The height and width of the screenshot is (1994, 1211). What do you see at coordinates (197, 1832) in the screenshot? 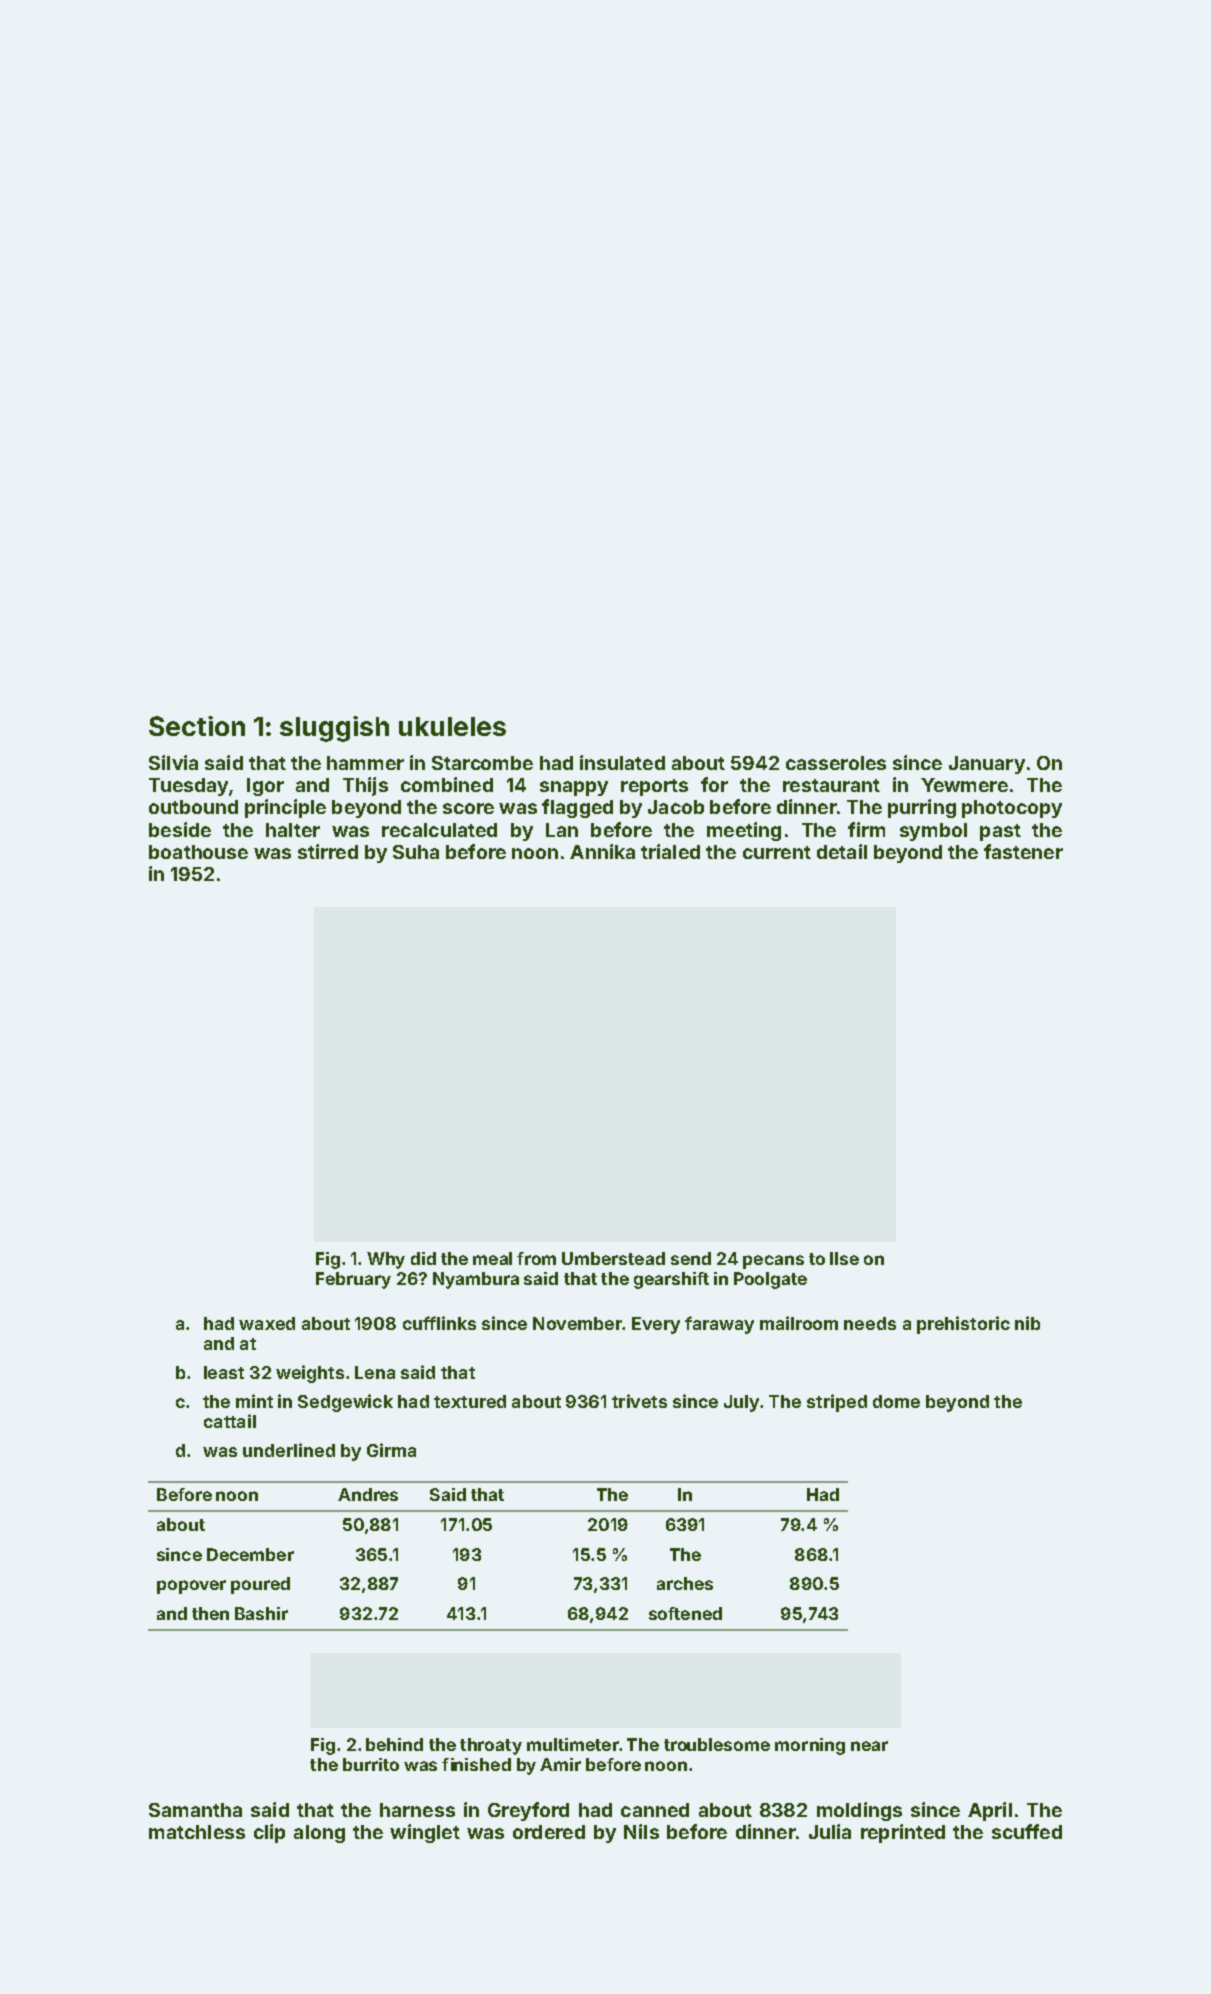
I see `matchless` at bounding box center [197, 1832].
